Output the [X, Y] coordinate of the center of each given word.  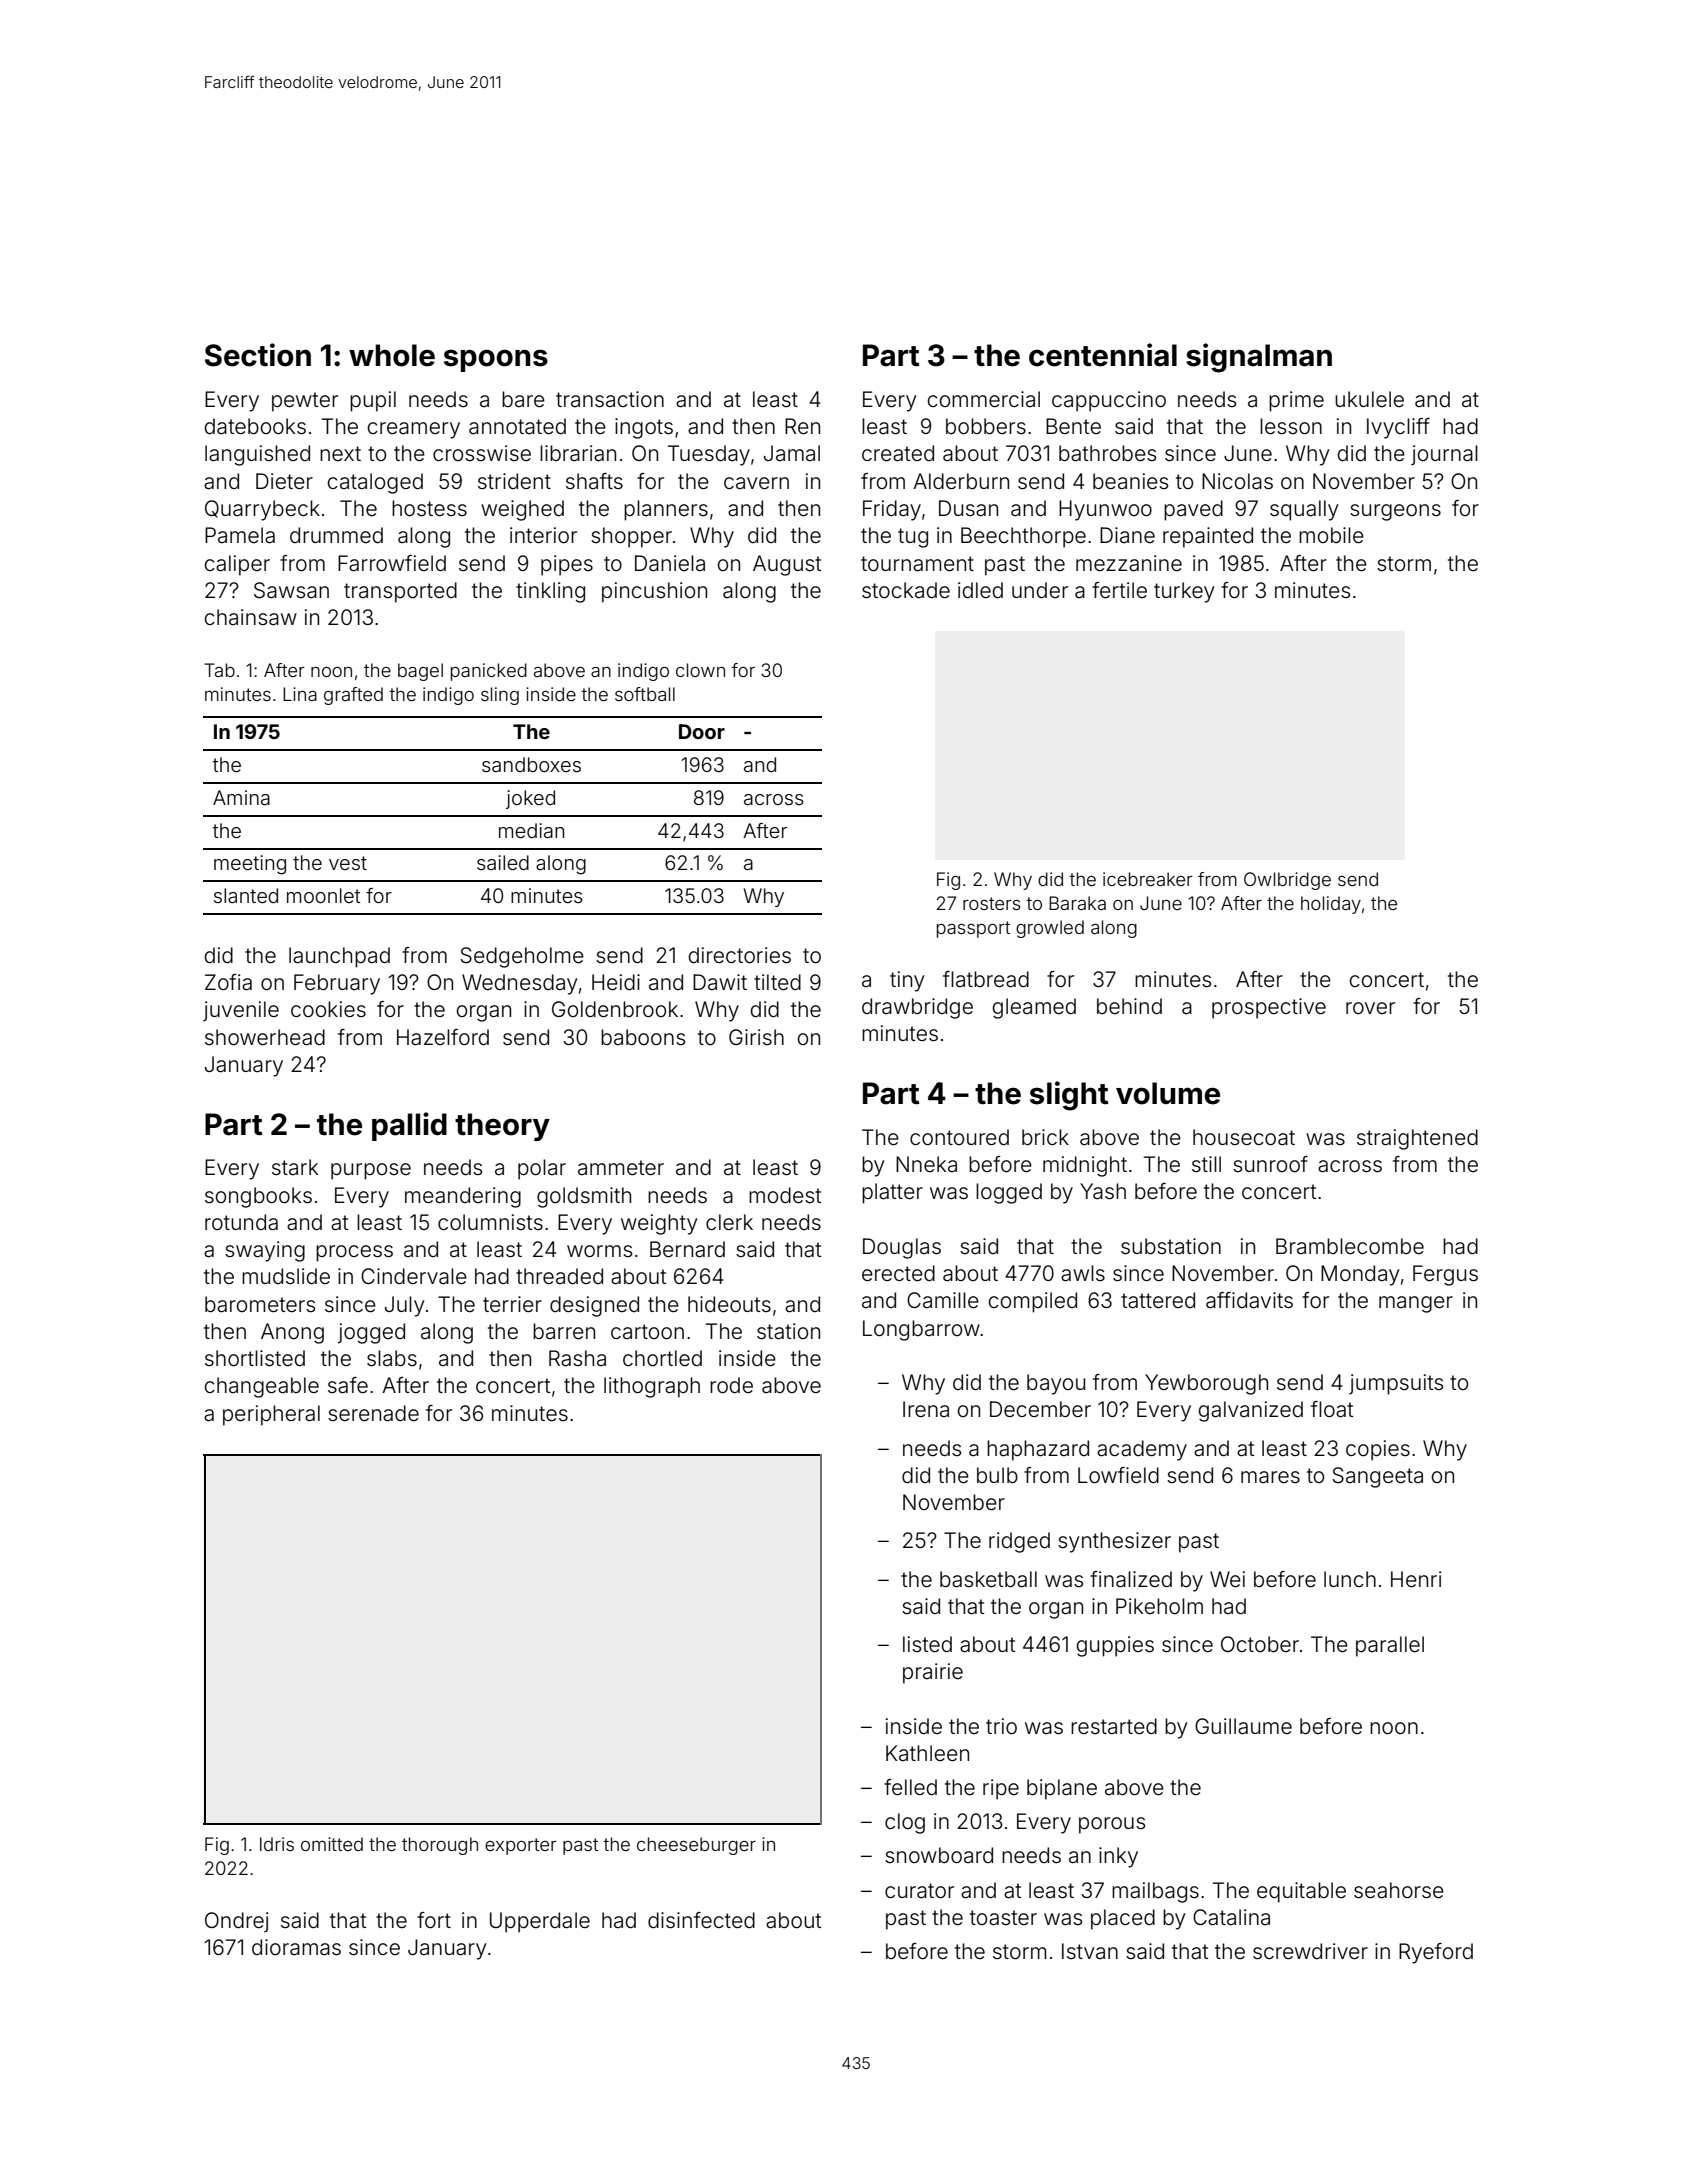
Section [258, 355]
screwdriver [1310, 1951]
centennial [1103, 355]
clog [905, 1823]
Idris [277, 1844]
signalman [1259, 358]
